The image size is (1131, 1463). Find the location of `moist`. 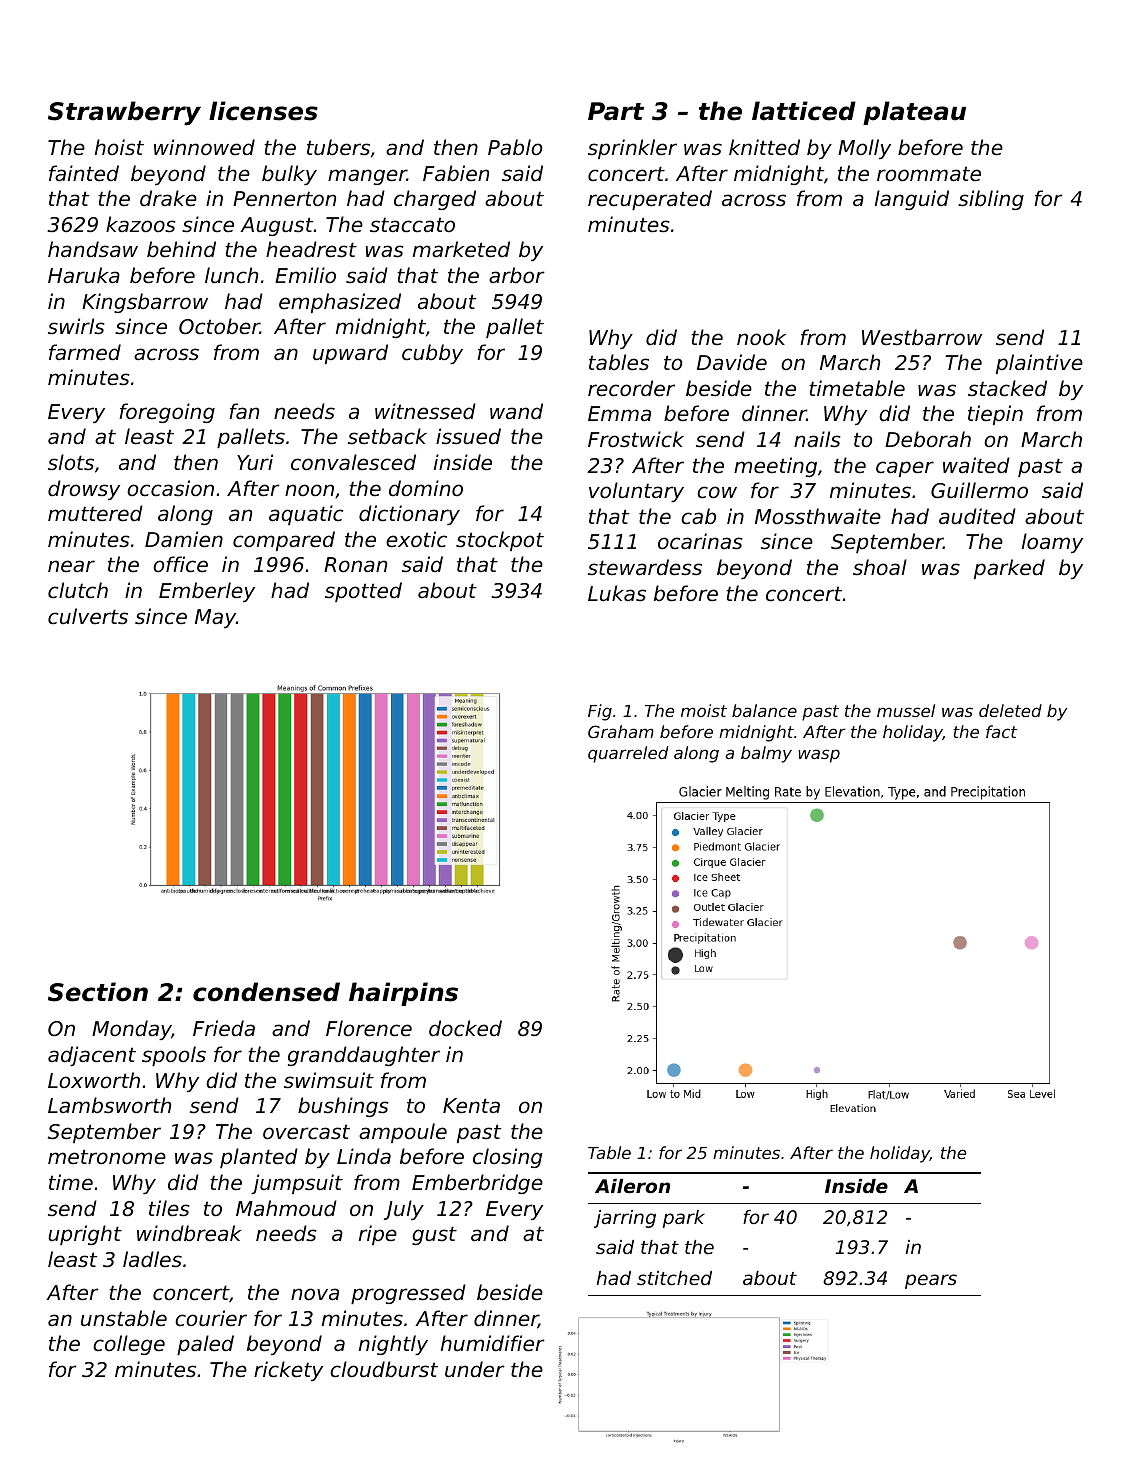

moist is located at coordinates (704, 710).
